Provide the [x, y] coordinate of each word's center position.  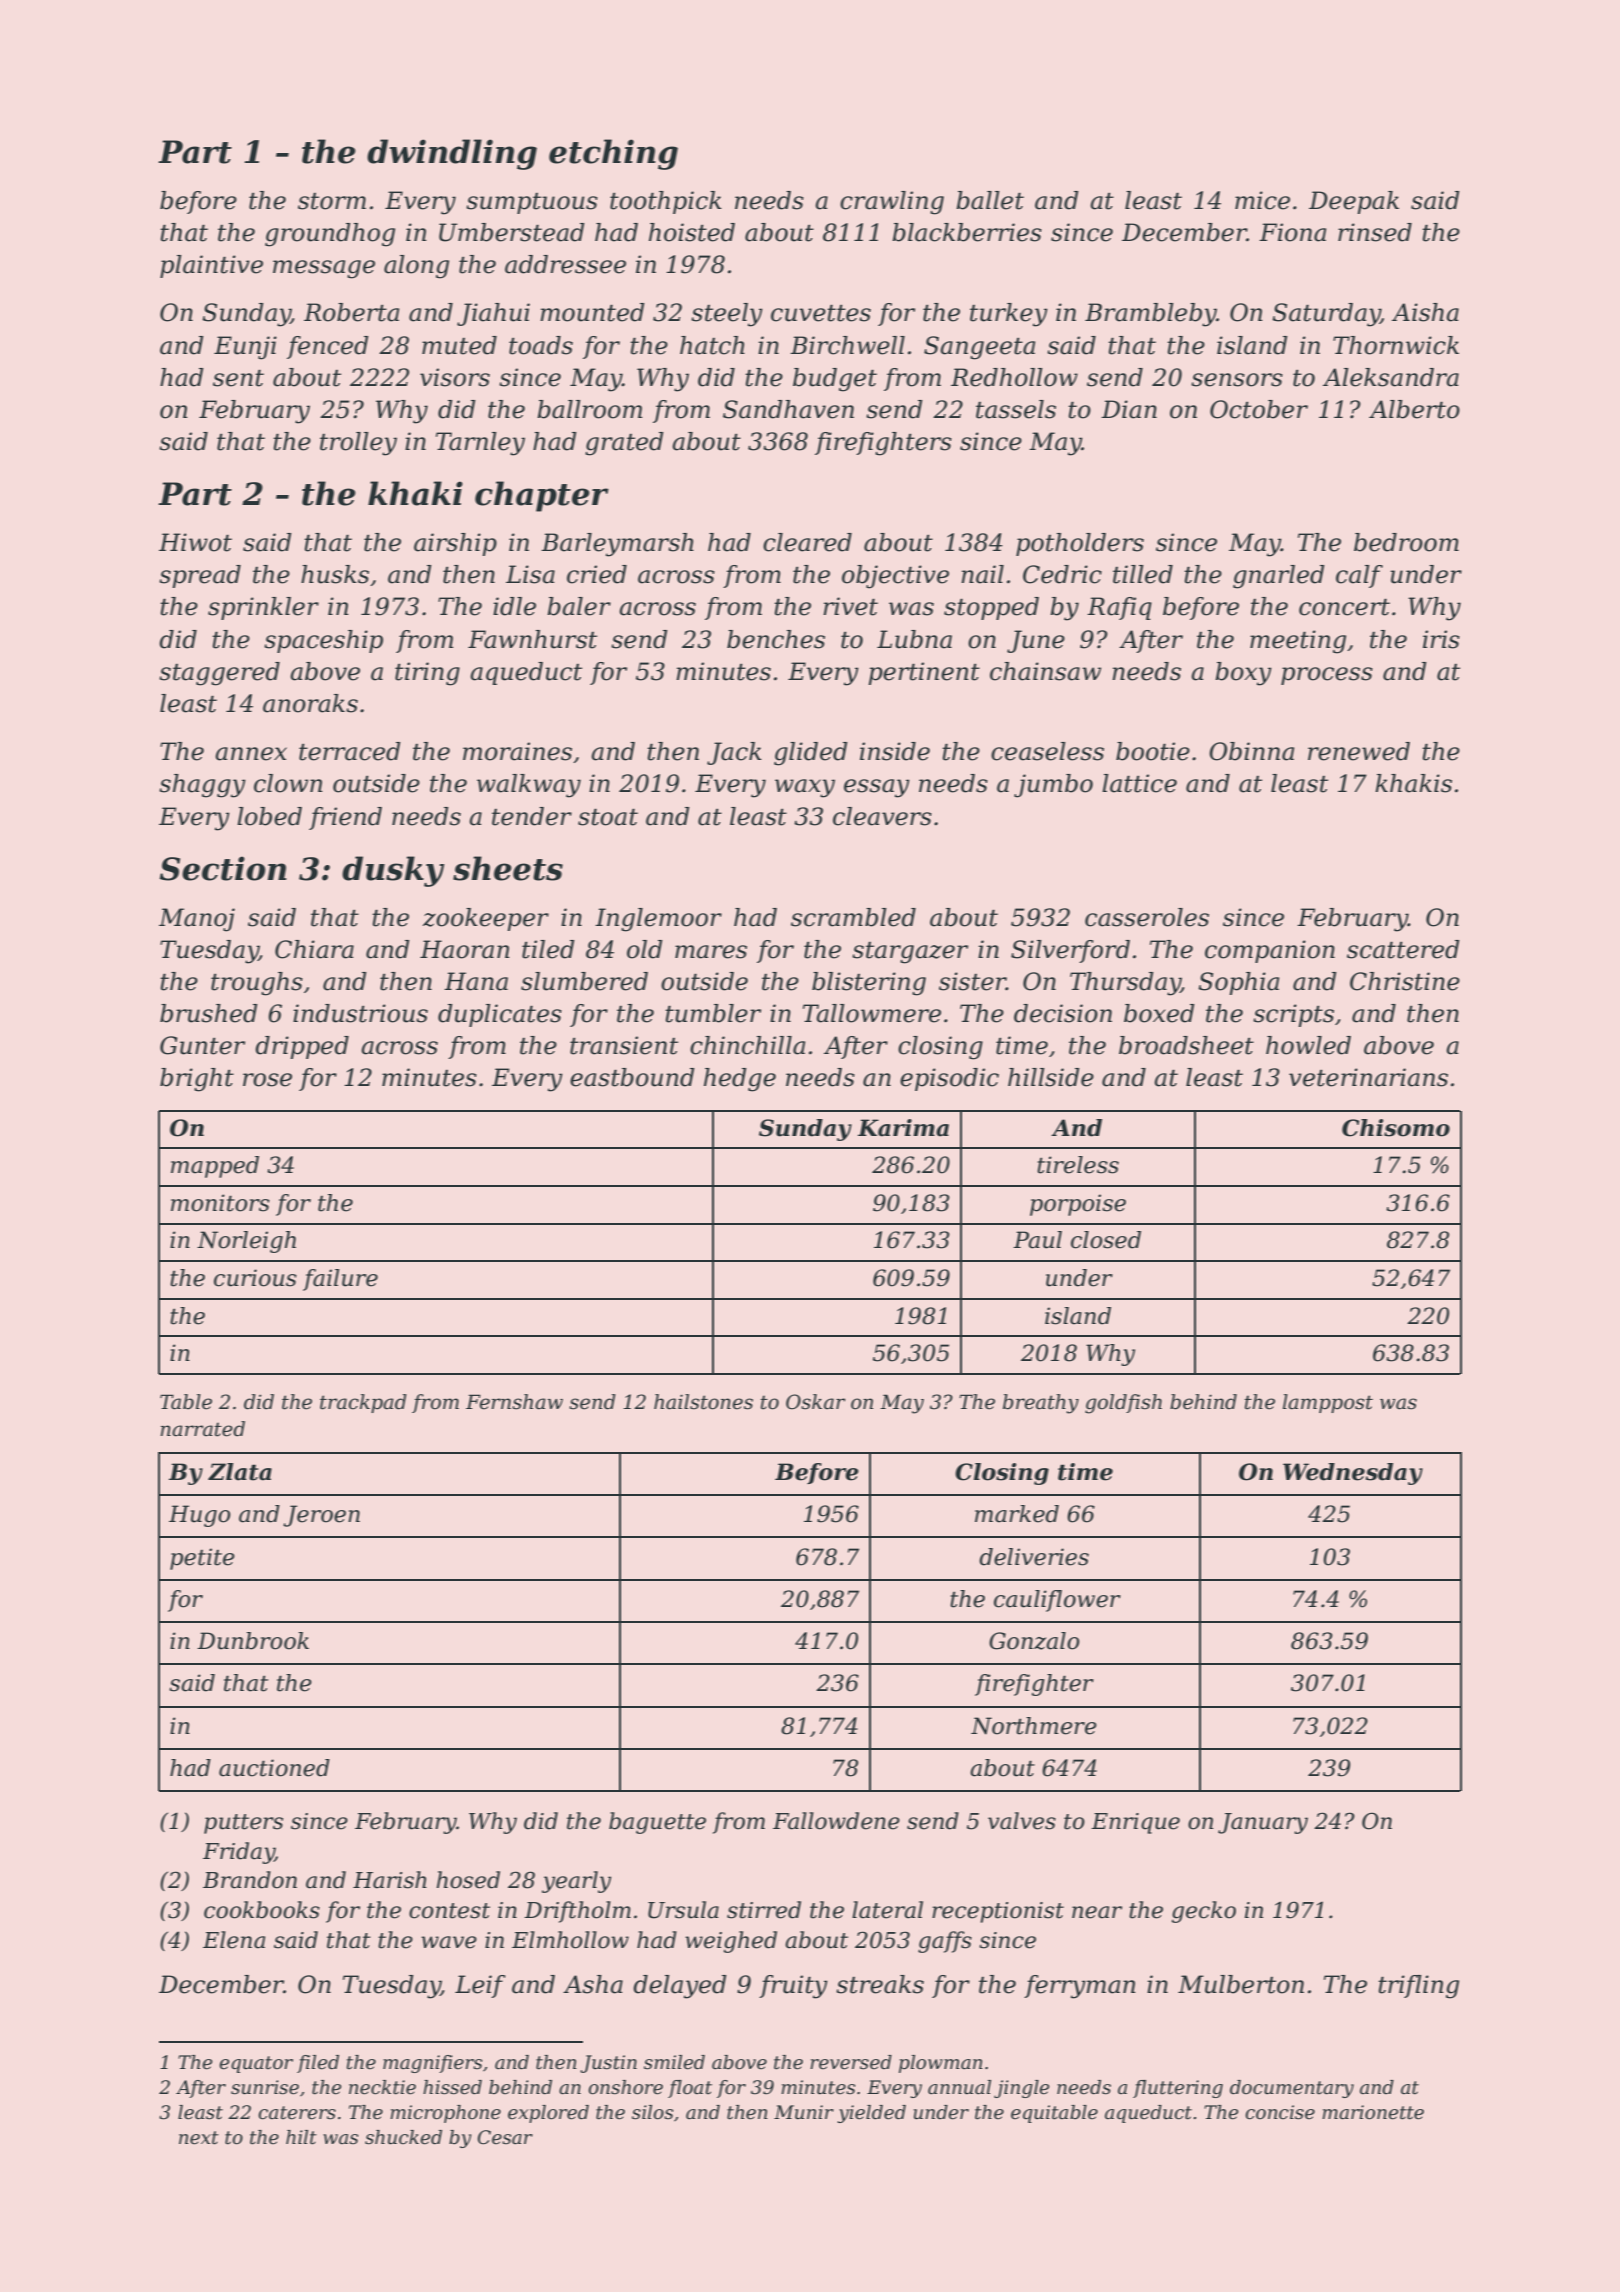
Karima [903, 1128]
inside [895, 751]
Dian [1129, 409]
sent [238, 378]
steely [727, 315]
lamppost [1328, 1403]
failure [340, 1280]
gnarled [1279, 577]
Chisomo [1396, 1128]
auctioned [274, 1768]
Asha [593, 1984]
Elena [234, 1940]
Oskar [816, 1402]
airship [455, 544]
